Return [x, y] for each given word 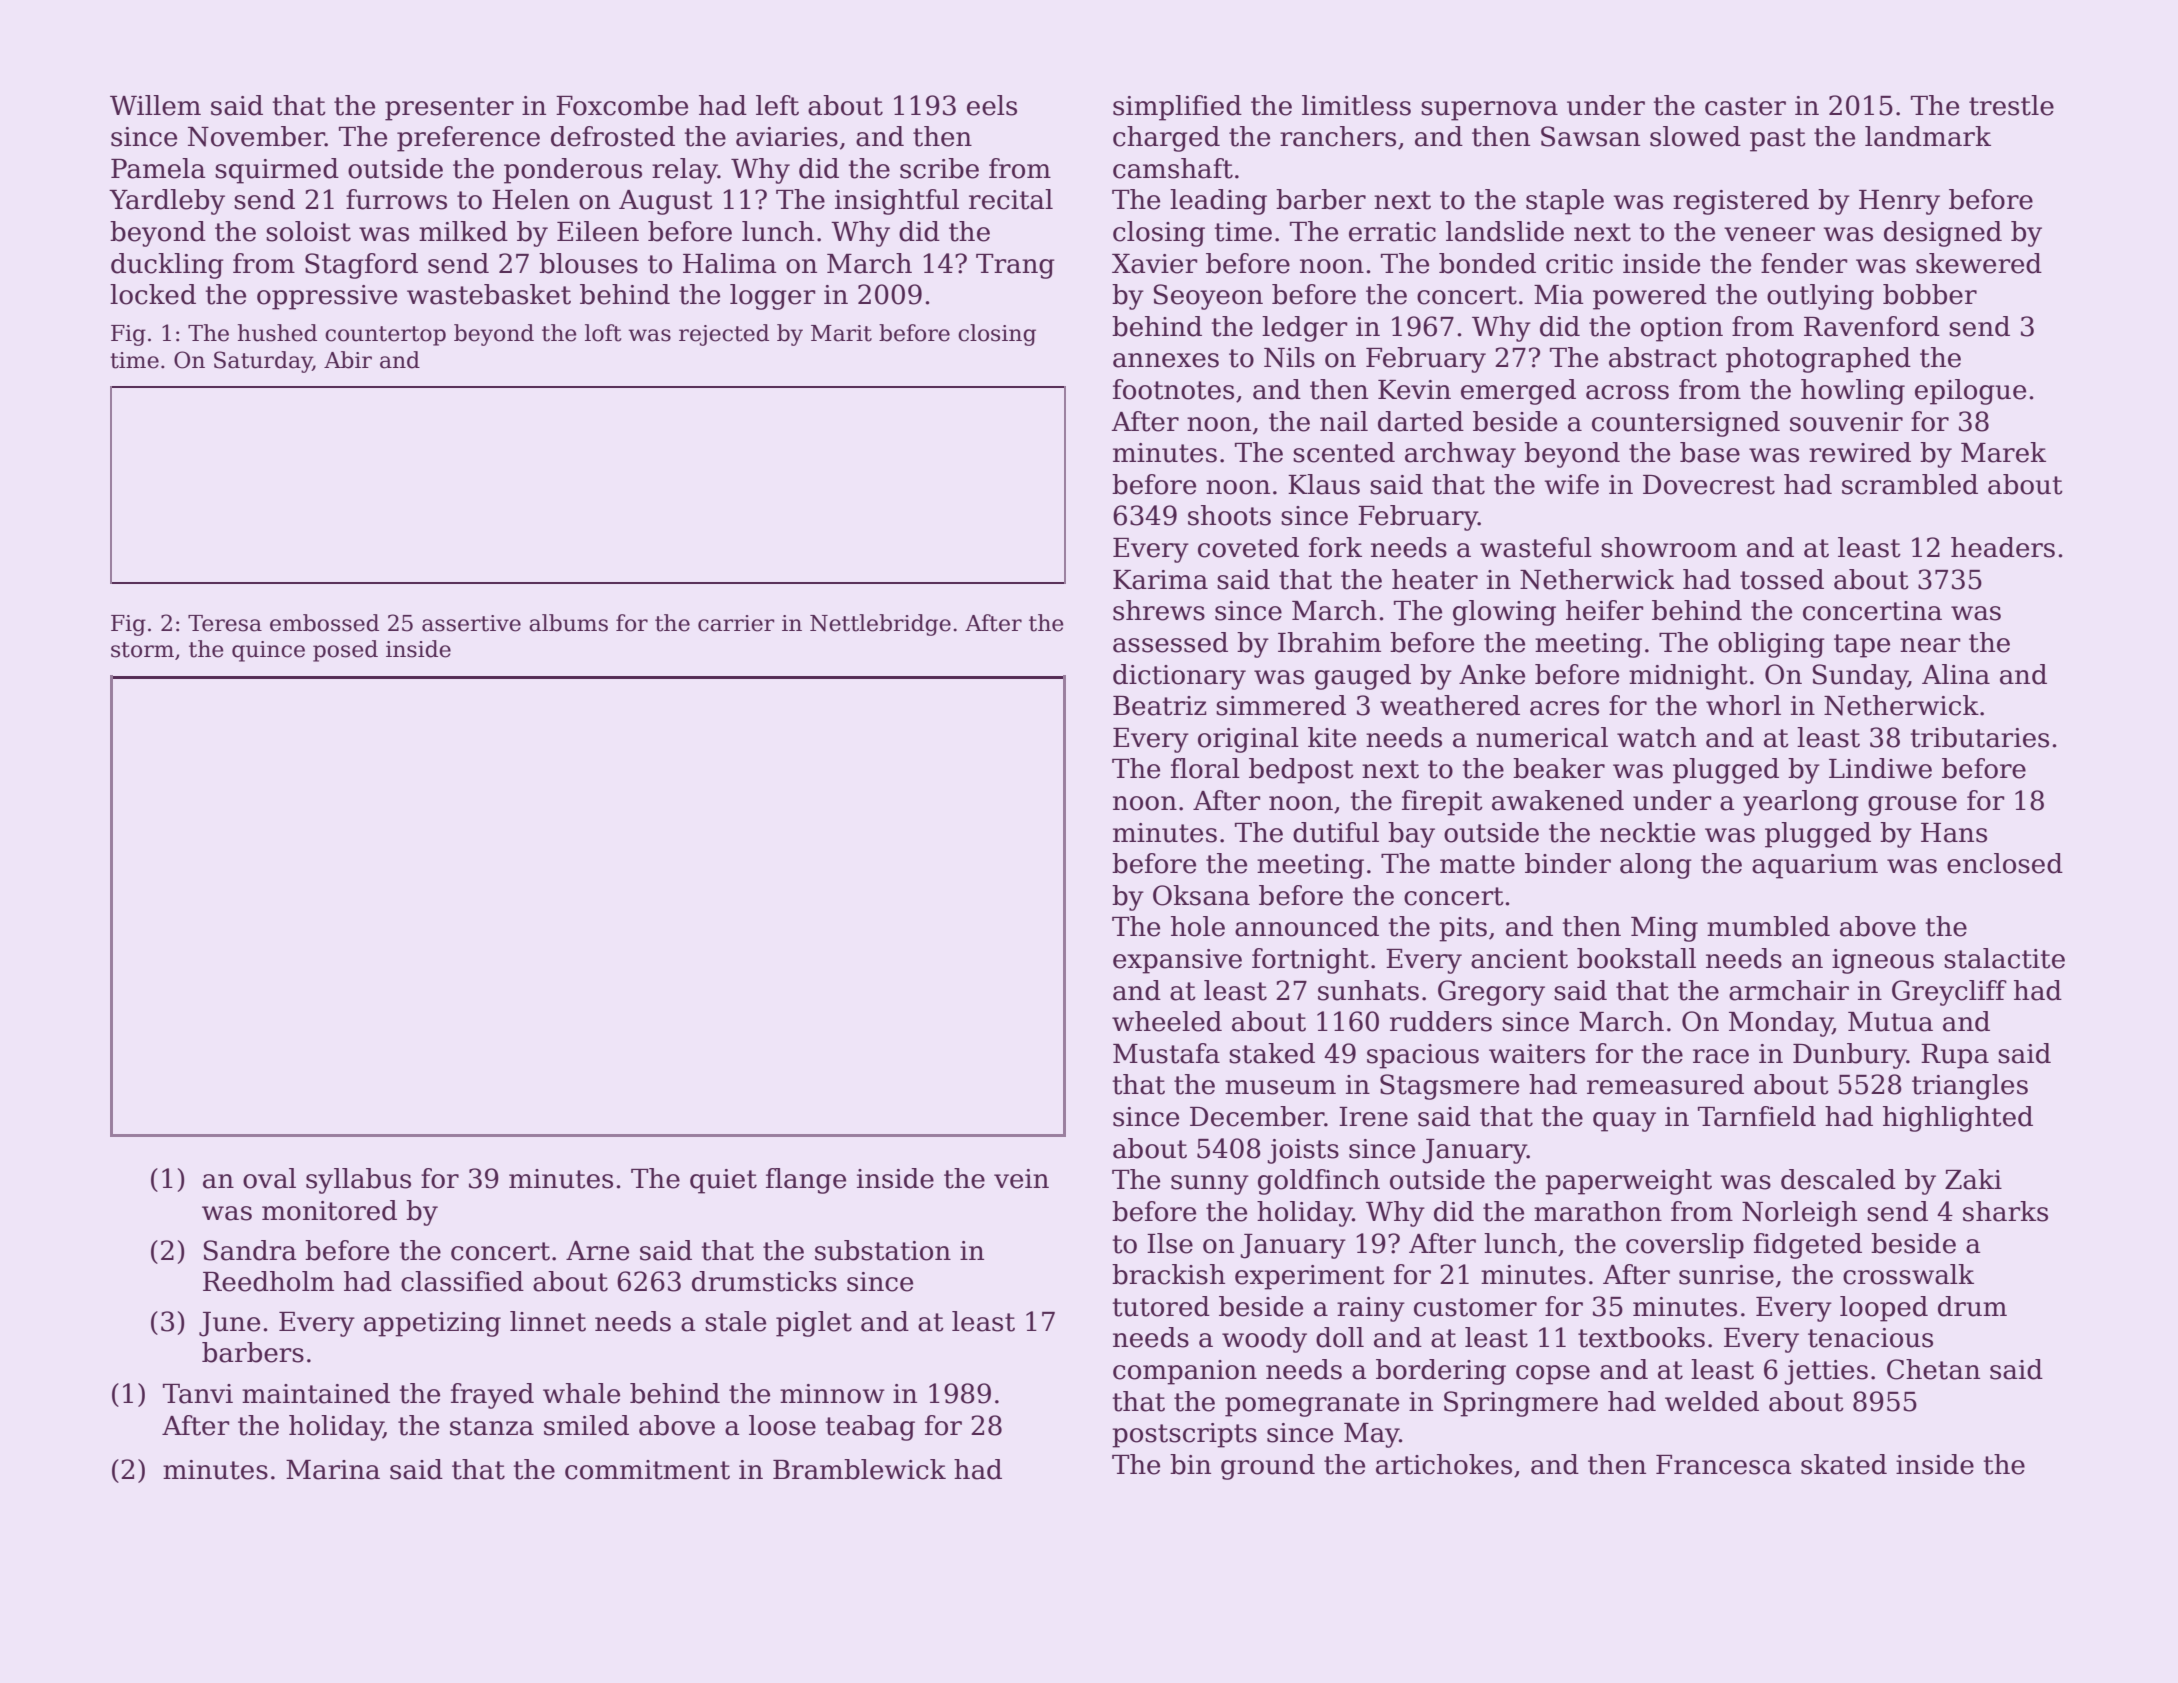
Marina [333, 1470]
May [1372, 1435]
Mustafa [1166, 1053]
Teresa [225, 623]
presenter [449, 109]
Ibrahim [1329, 642]
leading [1218, 202]
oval [269, 1178]
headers [2003, 547]
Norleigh [1799, 1214]
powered [1650, 297]
